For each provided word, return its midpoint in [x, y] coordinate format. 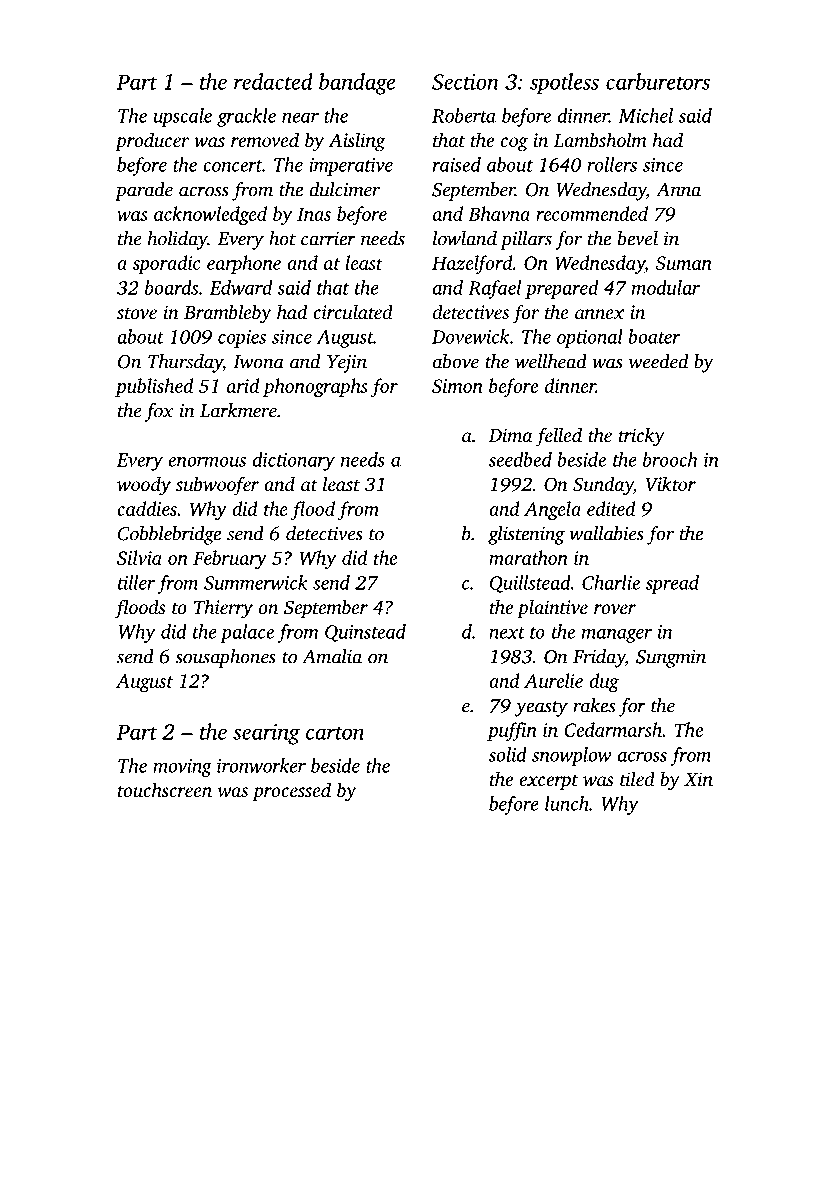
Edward [241, 287]
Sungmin [671, 658]
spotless [564, 84]
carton [335, 733]
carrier [328, 238]
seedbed [520, 459]
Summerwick [256, 582]
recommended [592, 213]
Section [465, 82]
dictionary [294, 461]
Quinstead [365, 633]
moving [182, 768]
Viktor [671, 484]
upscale [182, 117]
